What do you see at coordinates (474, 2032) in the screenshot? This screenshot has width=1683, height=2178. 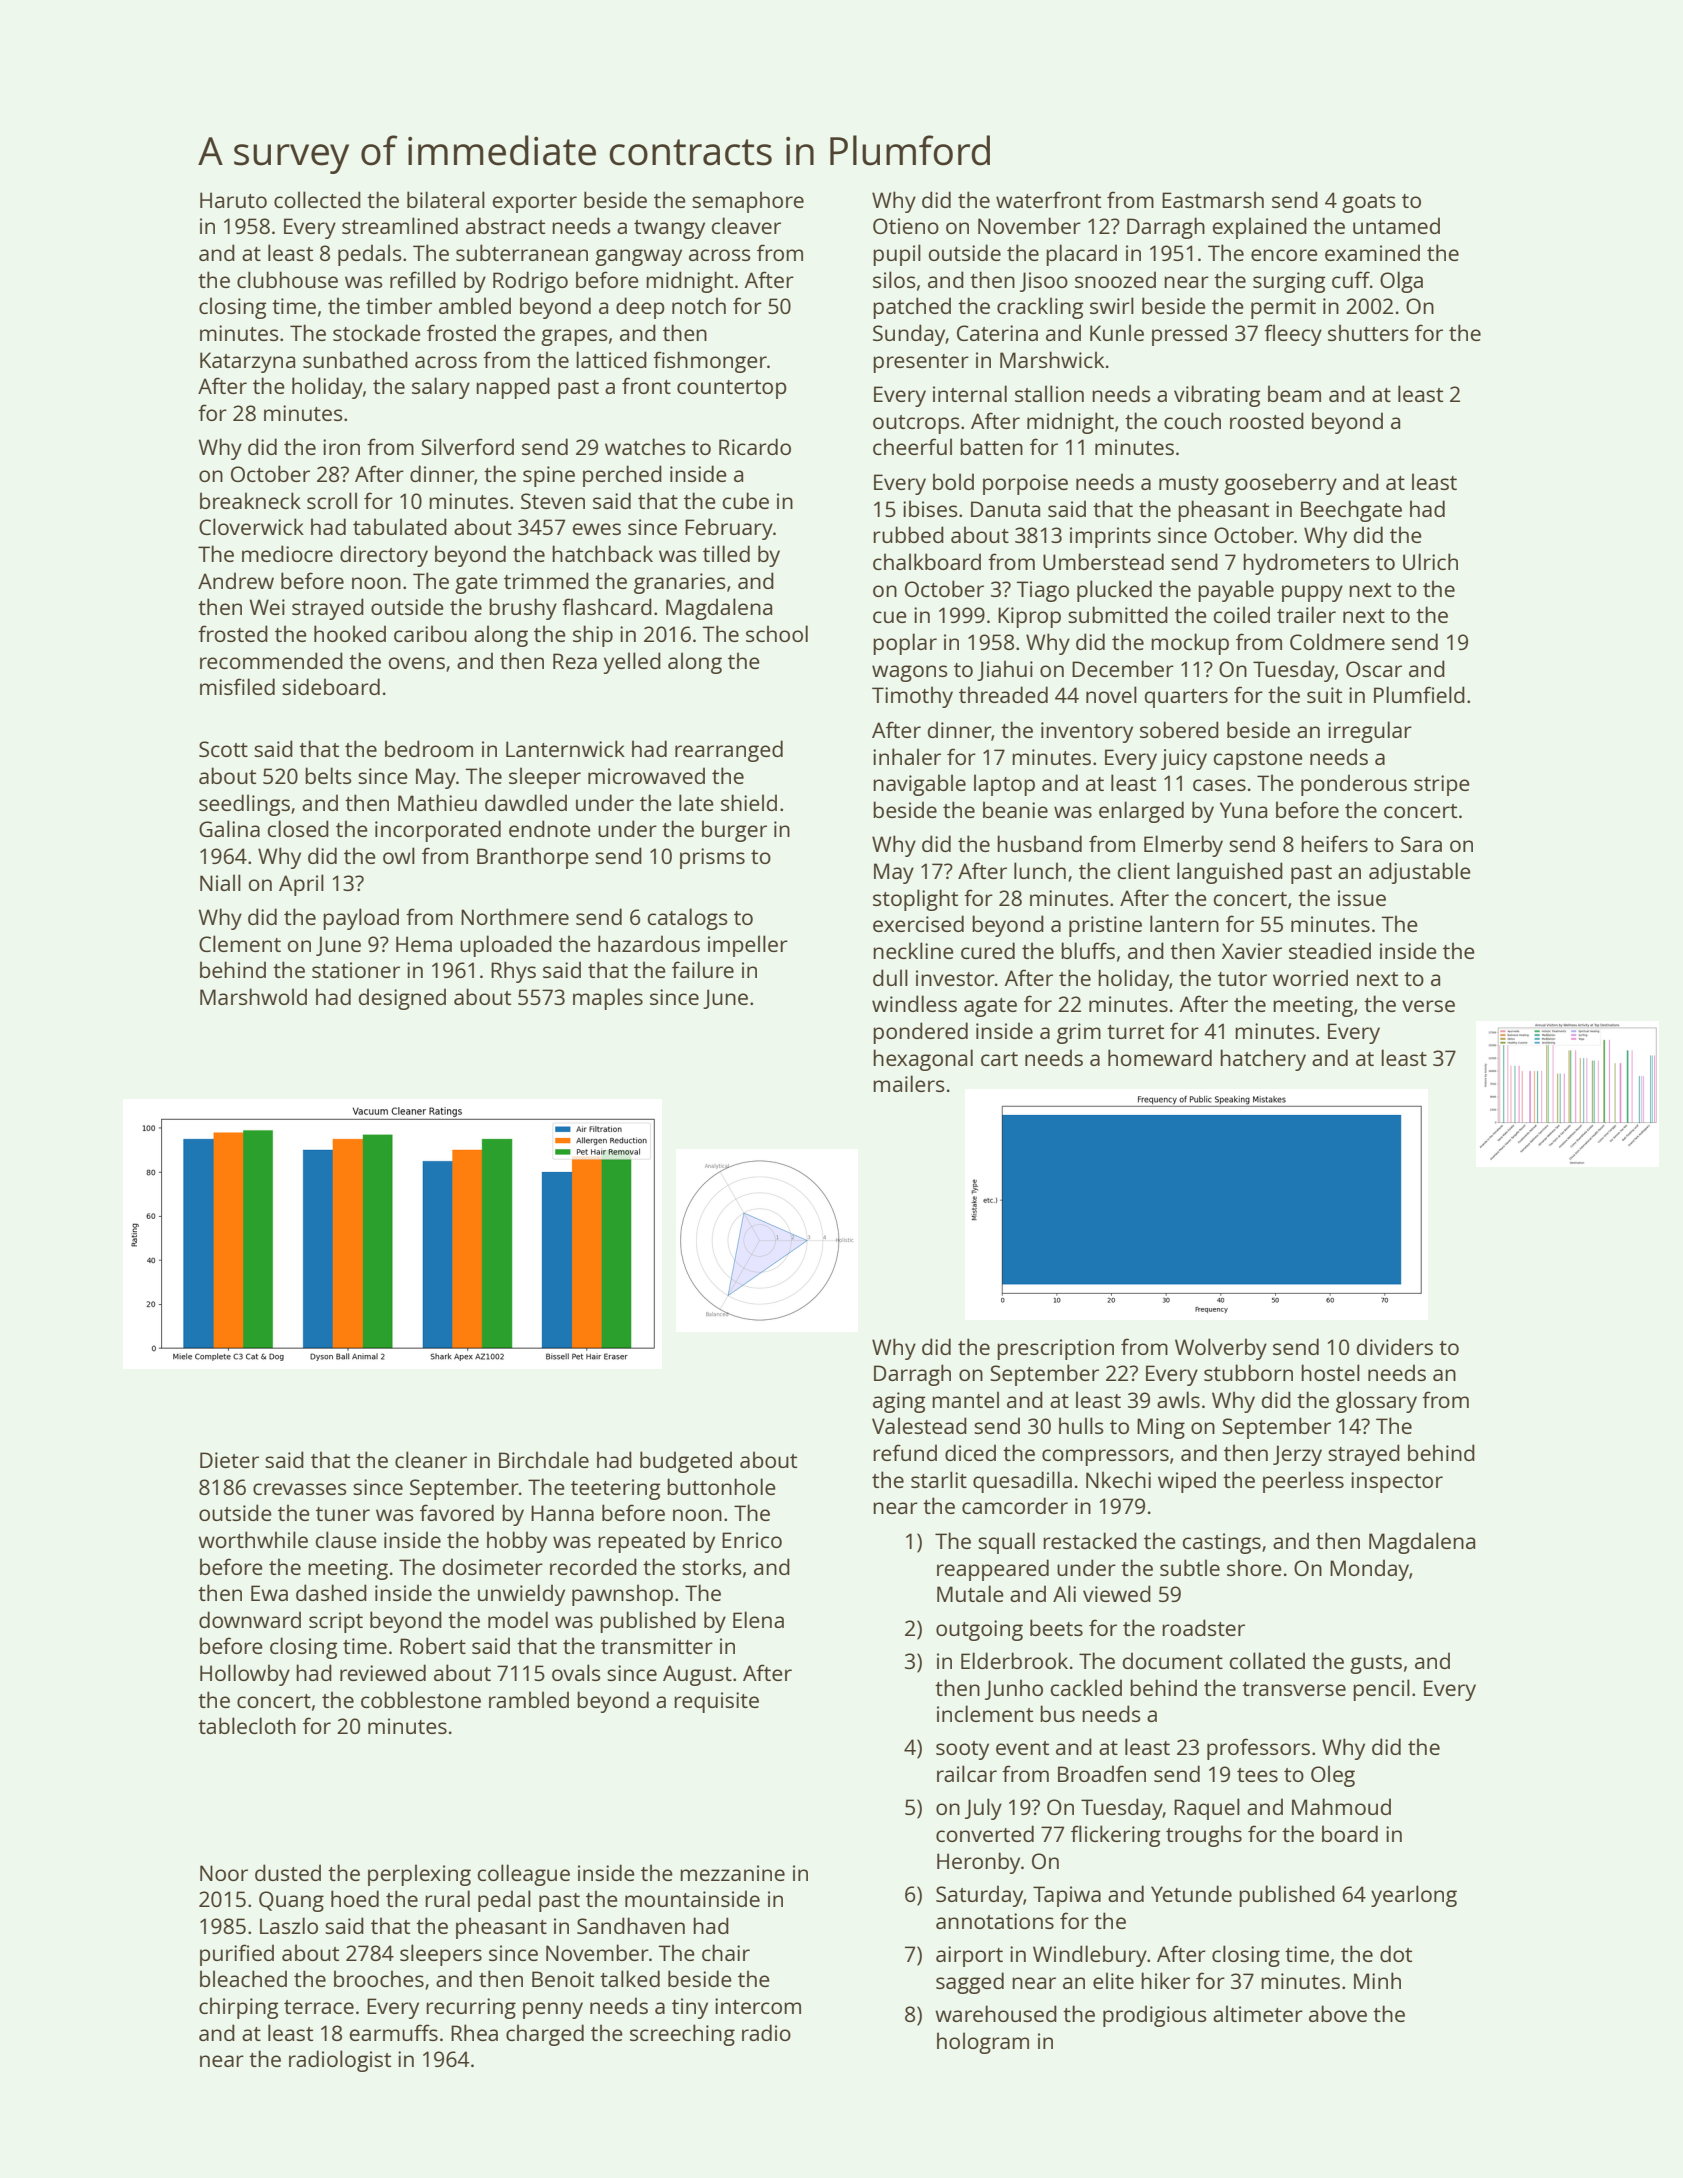 I see `Rhea` at bounding box center [474, 2032].
